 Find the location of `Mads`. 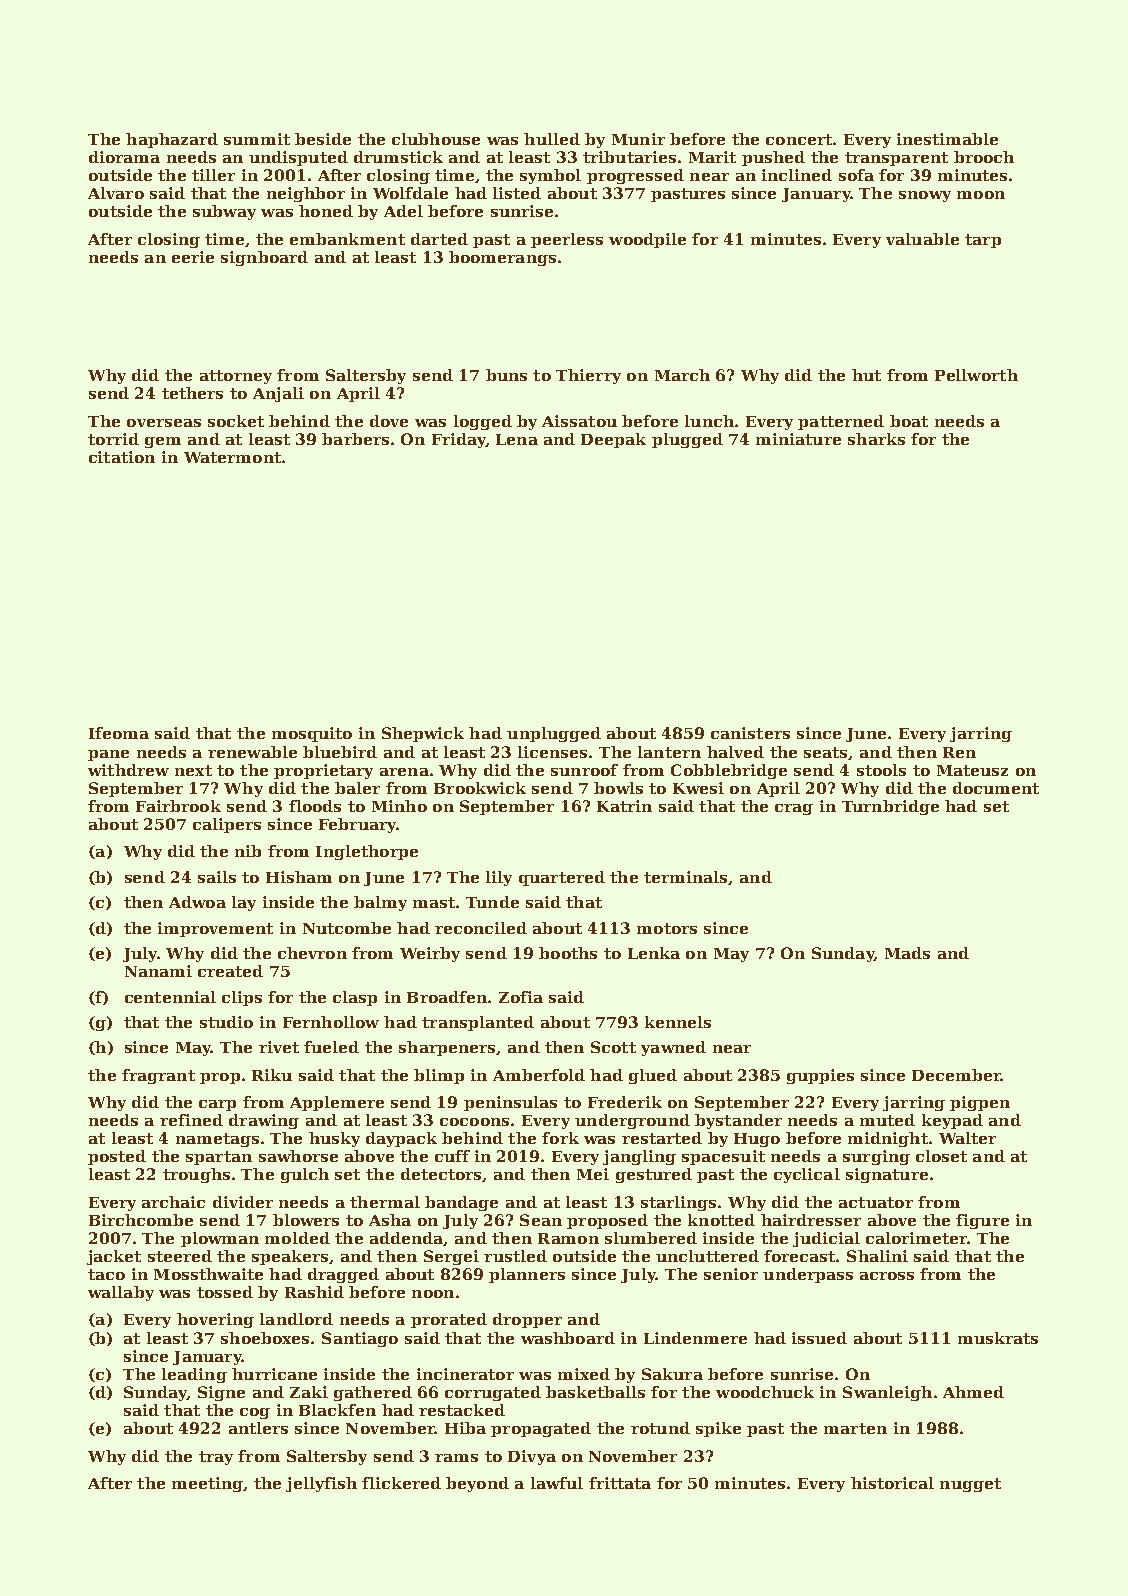

Mads is located at coordinates (907, 953).
